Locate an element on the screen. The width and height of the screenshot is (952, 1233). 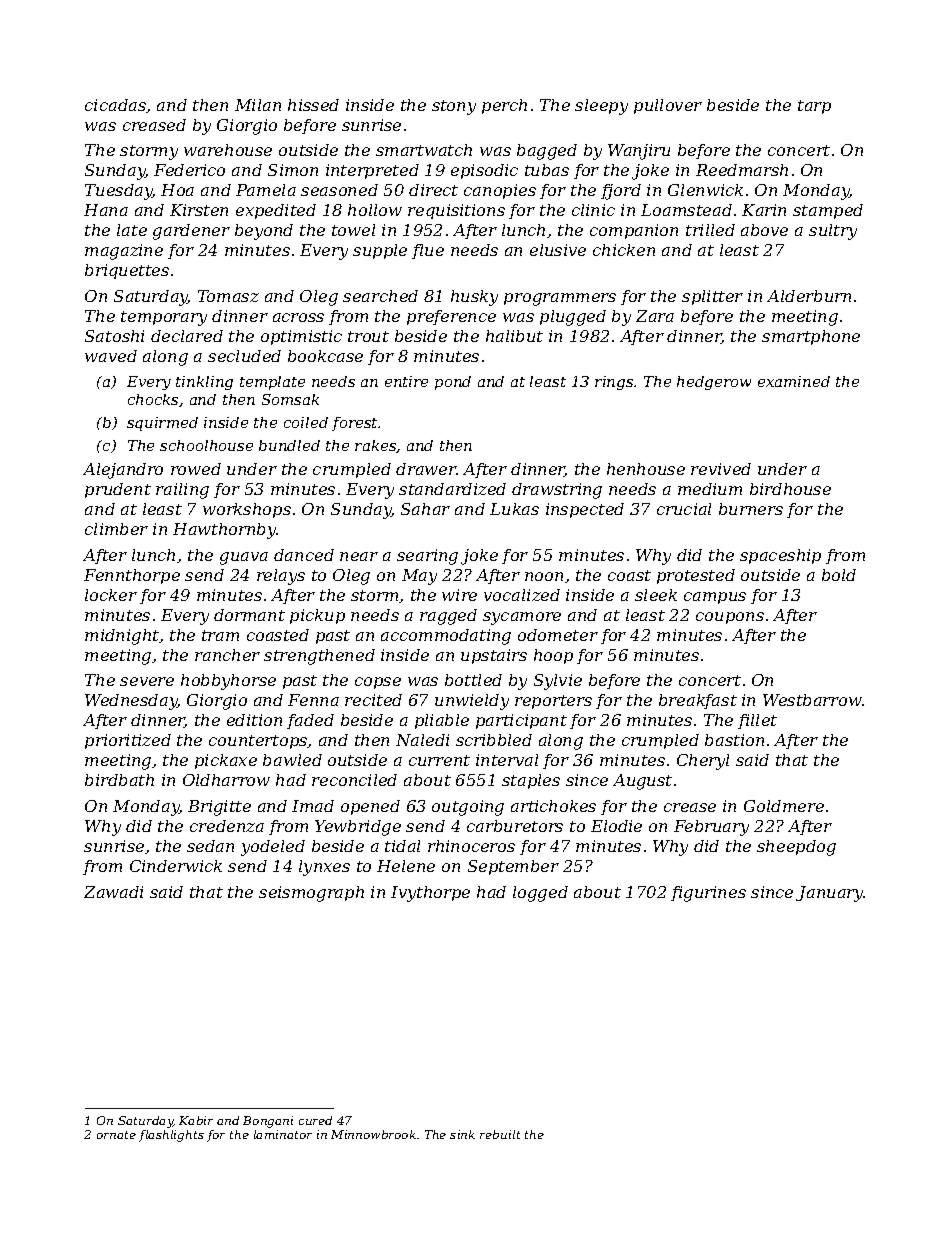
supple is located at coordinates (380, 251).
